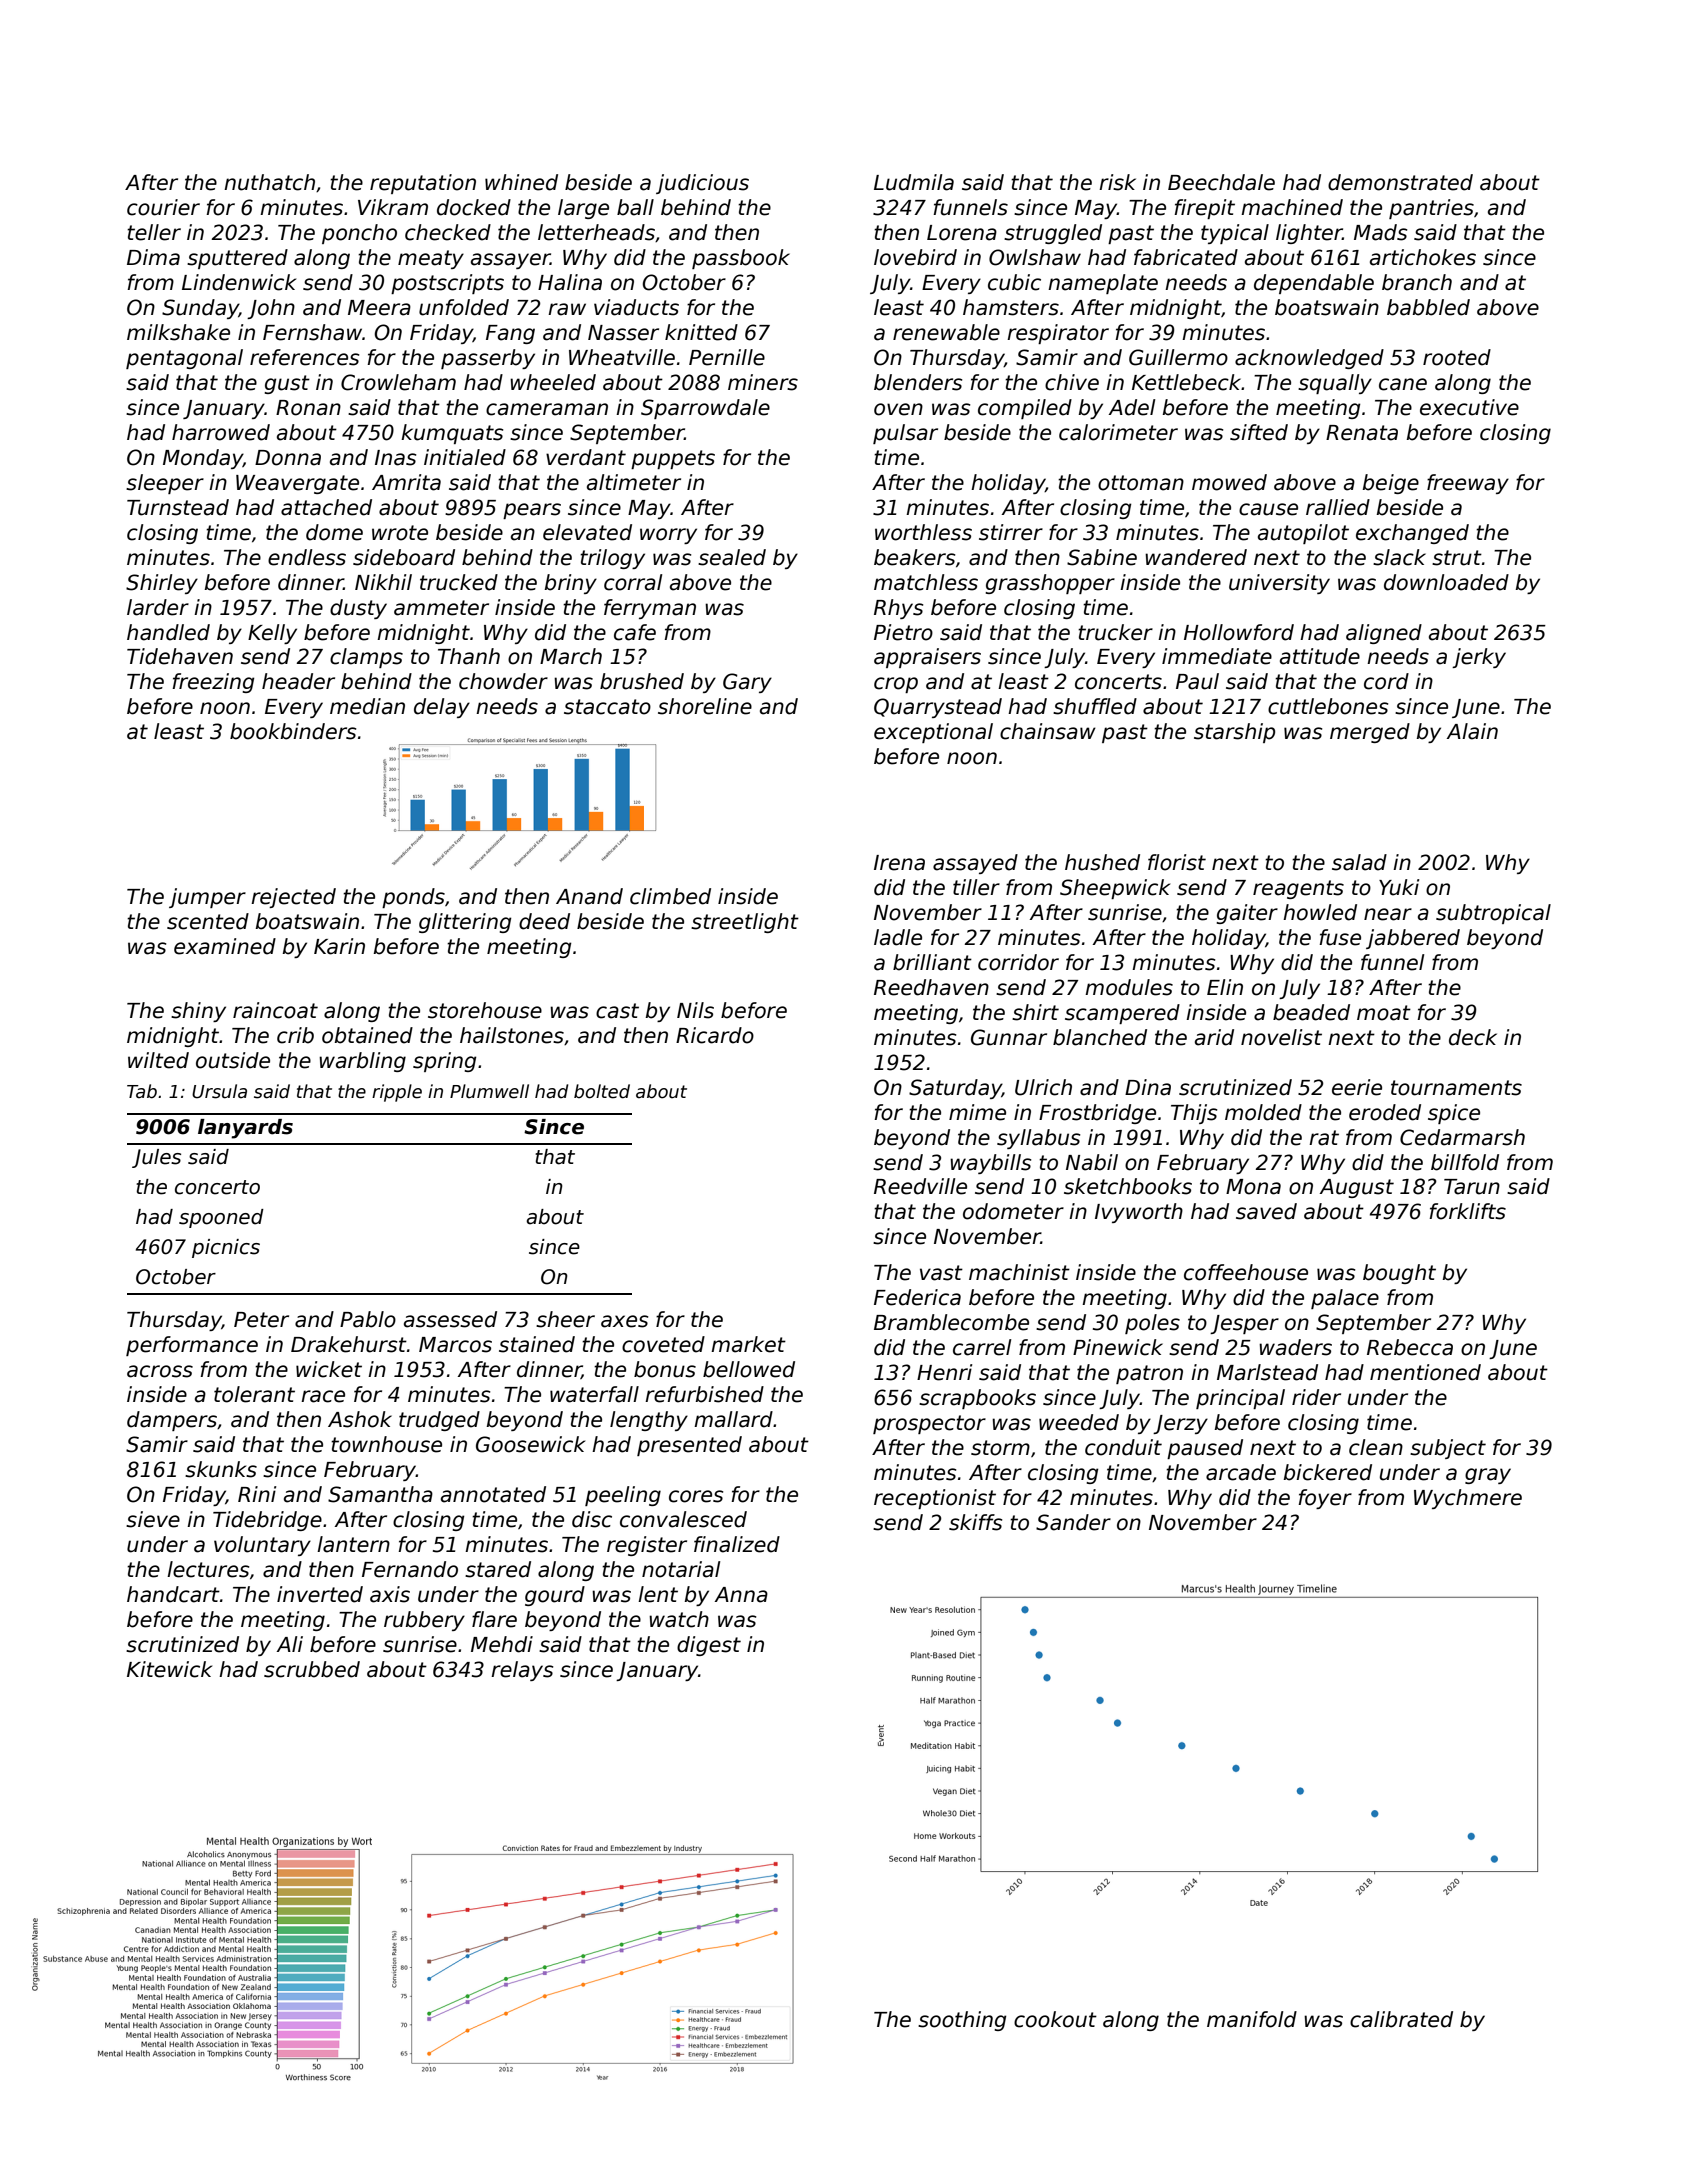 This screenshot has width=1683, height=2178. What do you see at coordinates (914, 182) in the screenshot?
I see `Ludmila` at bounding box center [914, 182].
